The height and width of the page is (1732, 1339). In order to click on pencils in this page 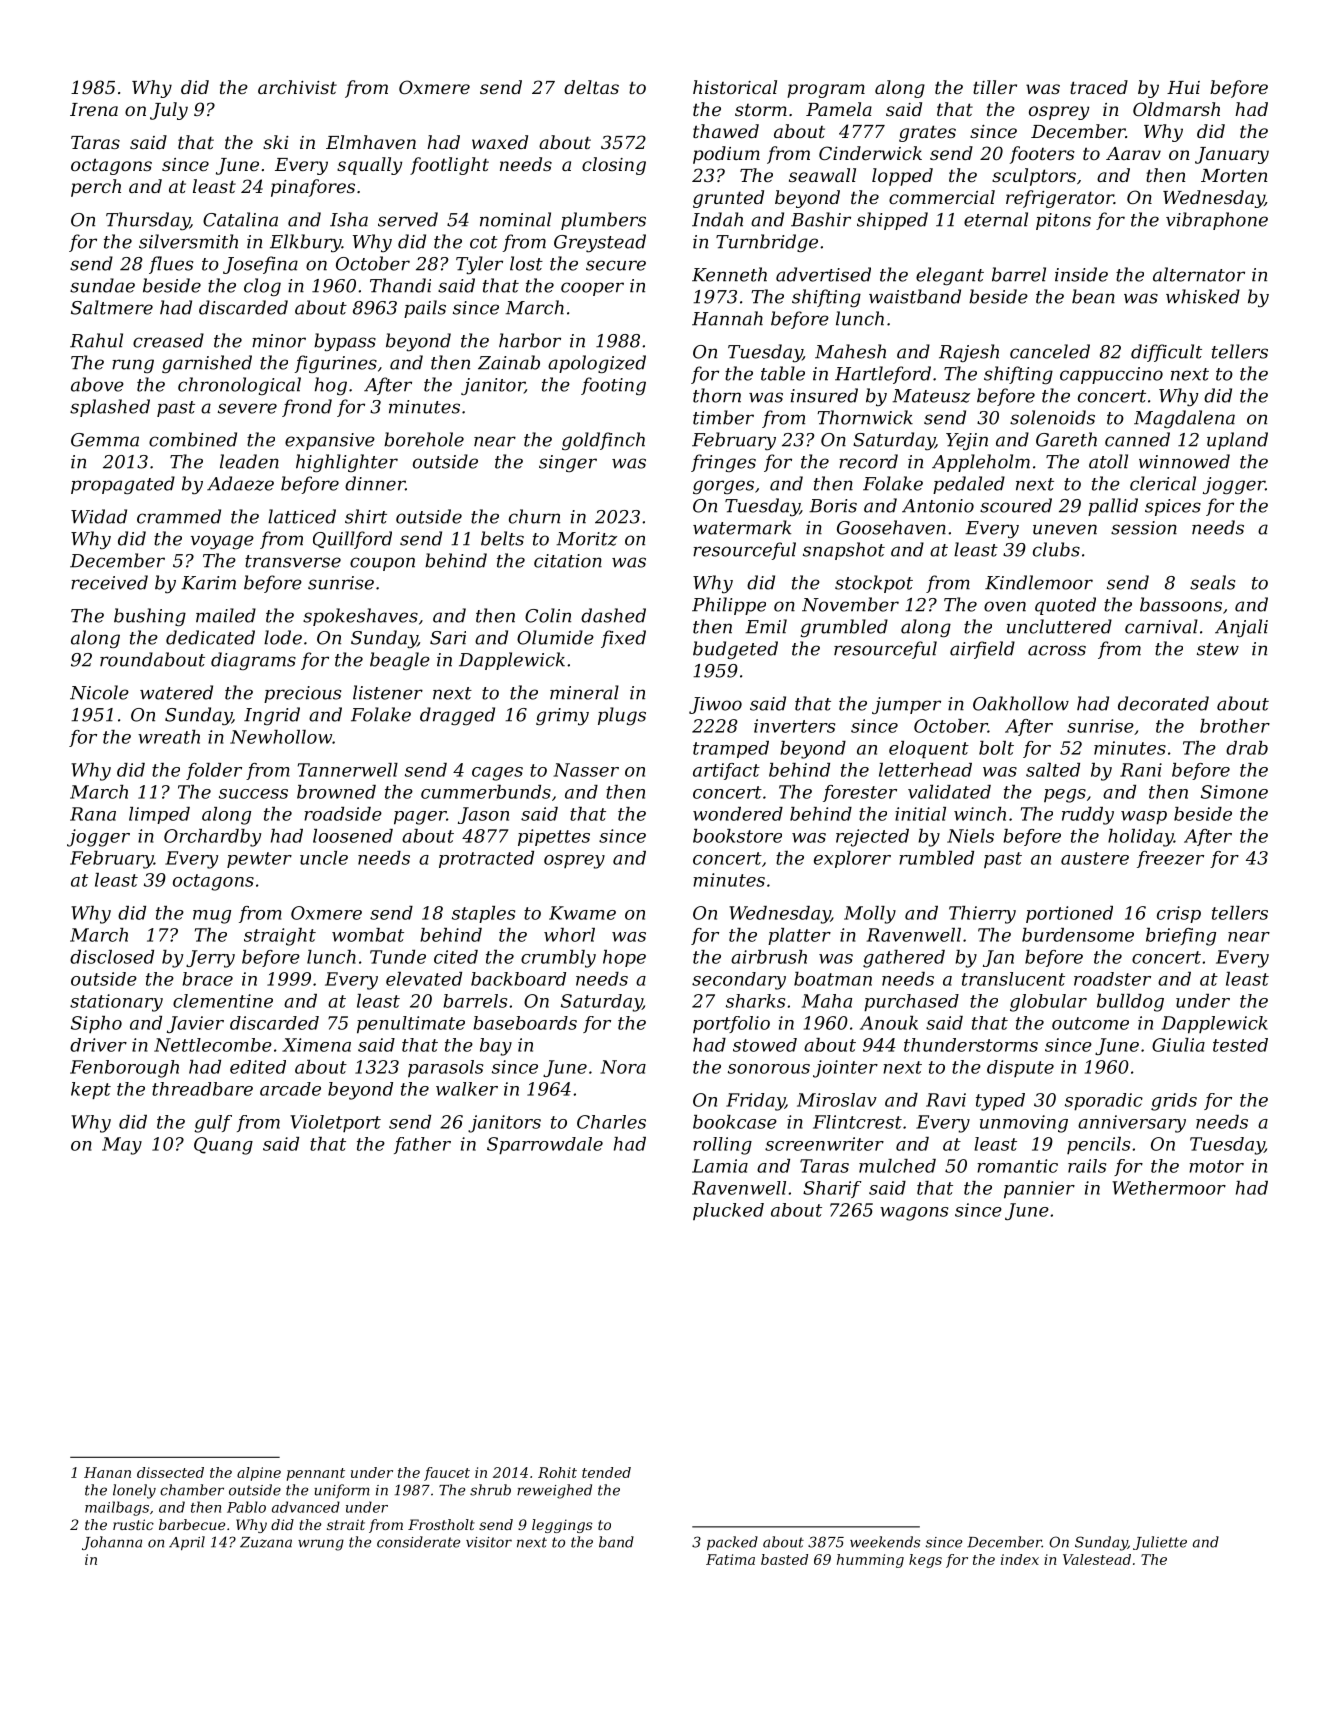, I will do `click(1098, 1145)`.
